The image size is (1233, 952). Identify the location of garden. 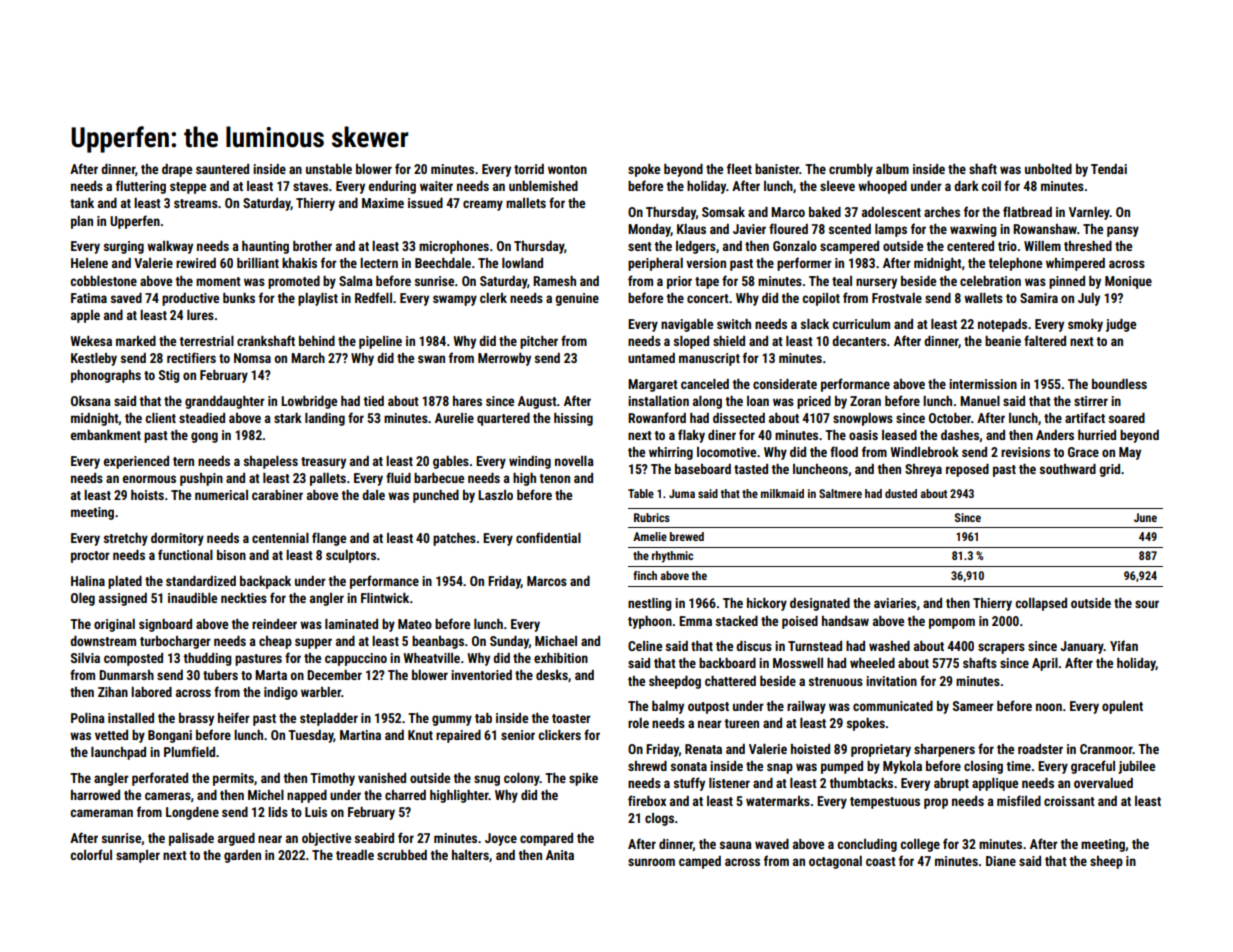
(242, 856).
